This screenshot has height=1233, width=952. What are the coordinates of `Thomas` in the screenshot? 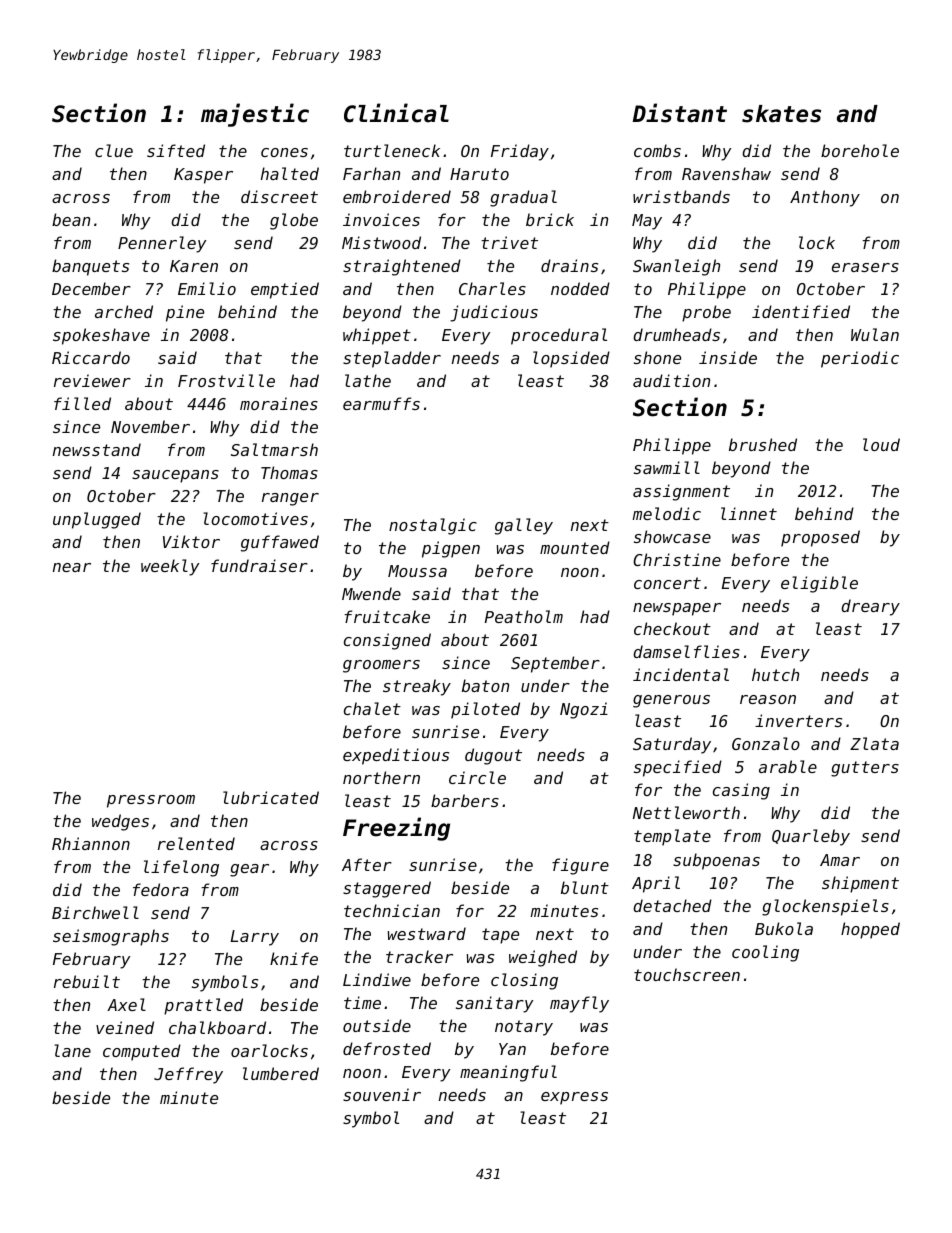 It's located at (289, 472).
